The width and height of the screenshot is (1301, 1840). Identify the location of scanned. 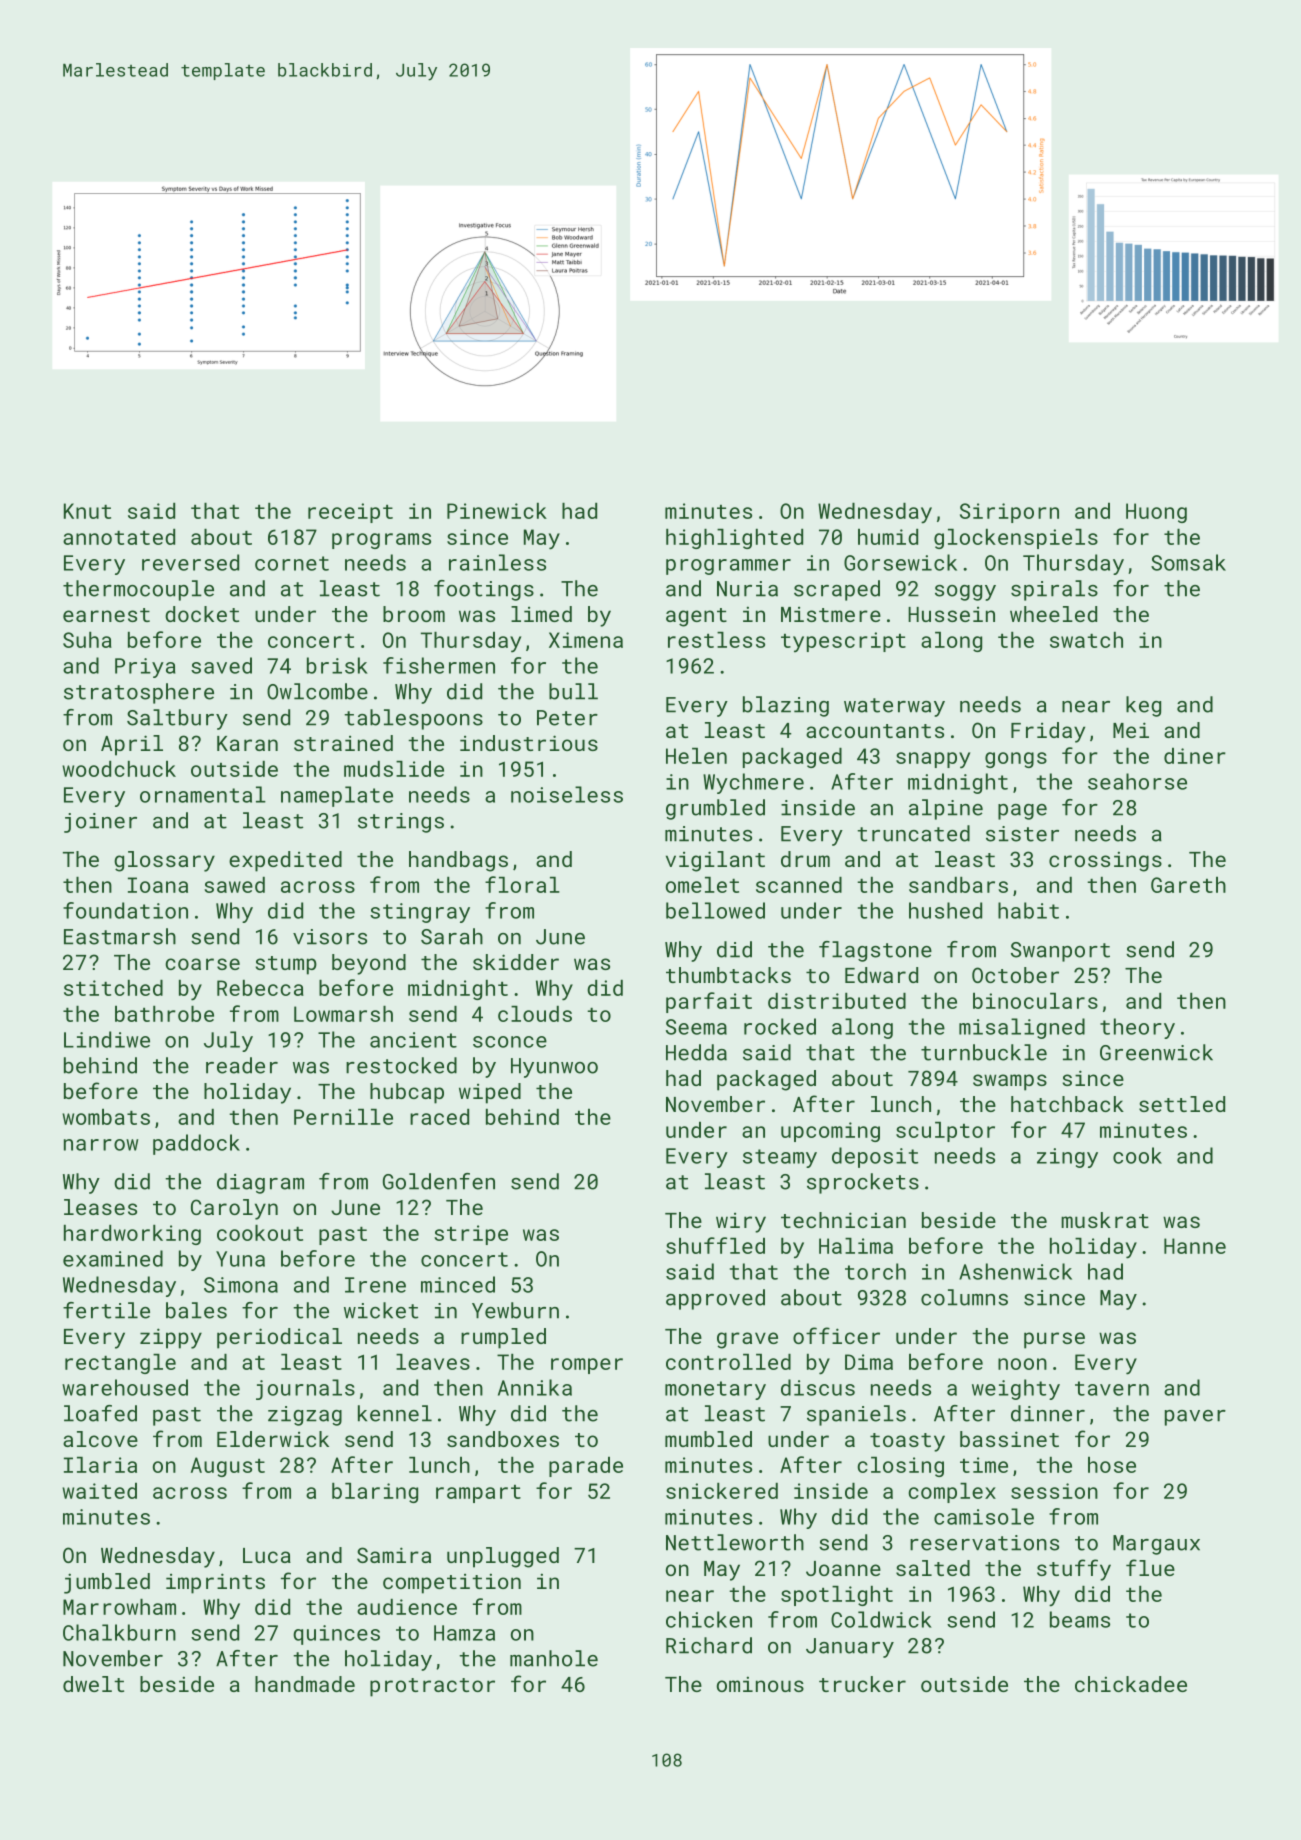
(799, 885).
